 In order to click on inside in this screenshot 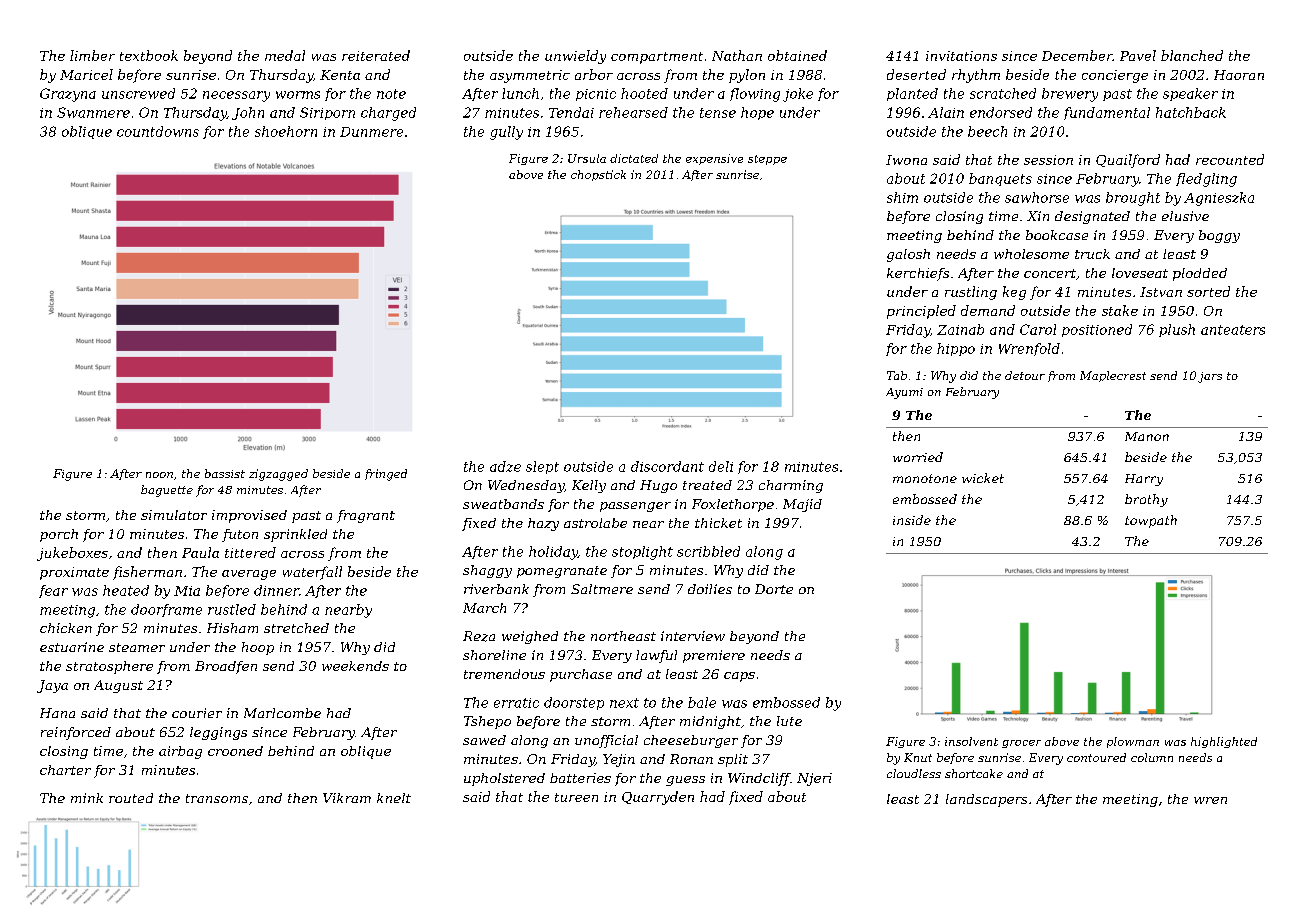, I will do `click(912, 520)`.
